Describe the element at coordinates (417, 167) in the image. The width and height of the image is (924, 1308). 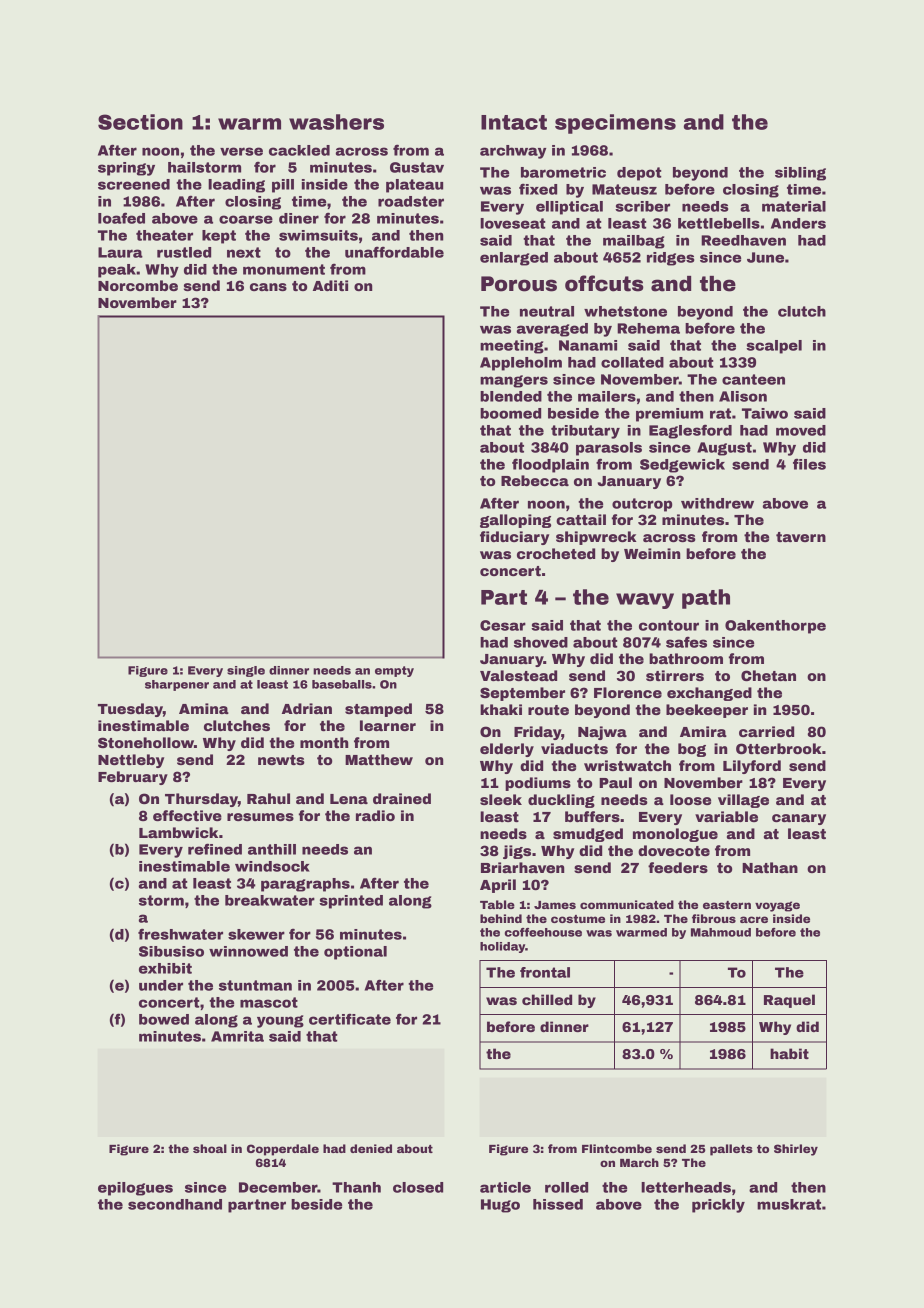
I see `Gustav` at that location.
